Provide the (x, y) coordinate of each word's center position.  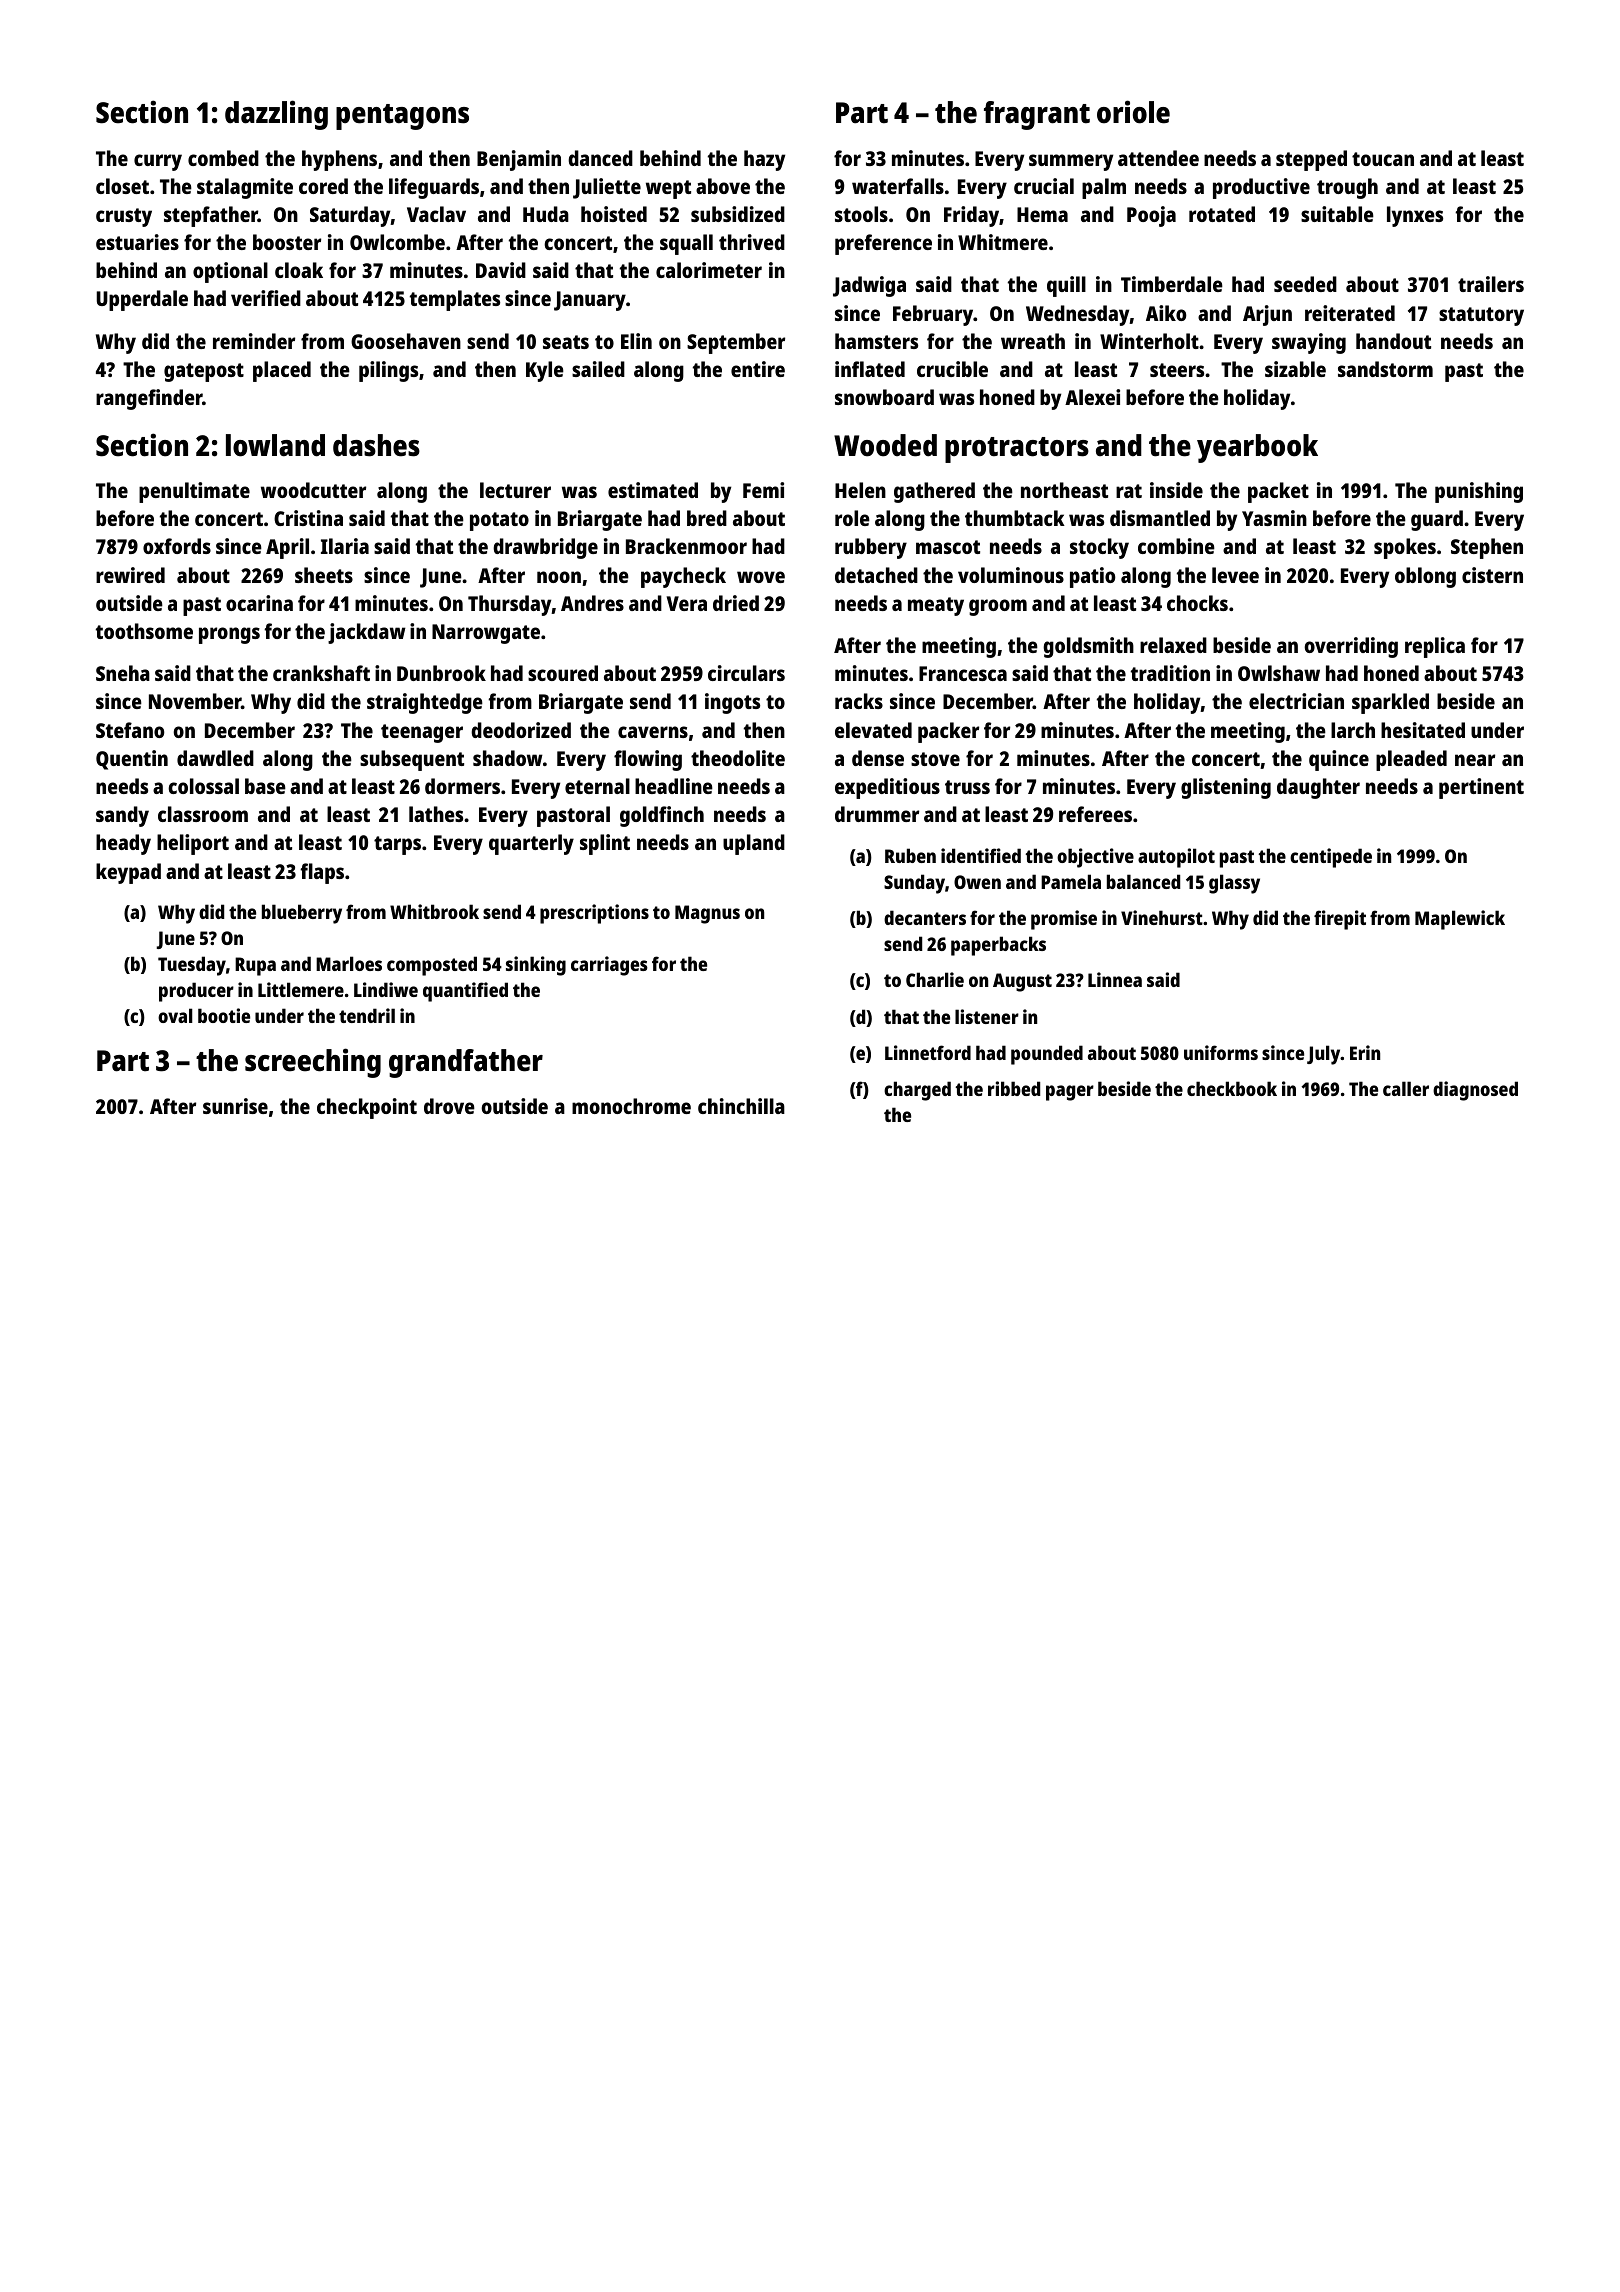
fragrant (1037, 115)
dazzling (276, 115)
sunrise (235, 1106)
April (287, 548)
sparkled (1390, 703)
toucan (1383, 159)
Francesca (963, 673)
